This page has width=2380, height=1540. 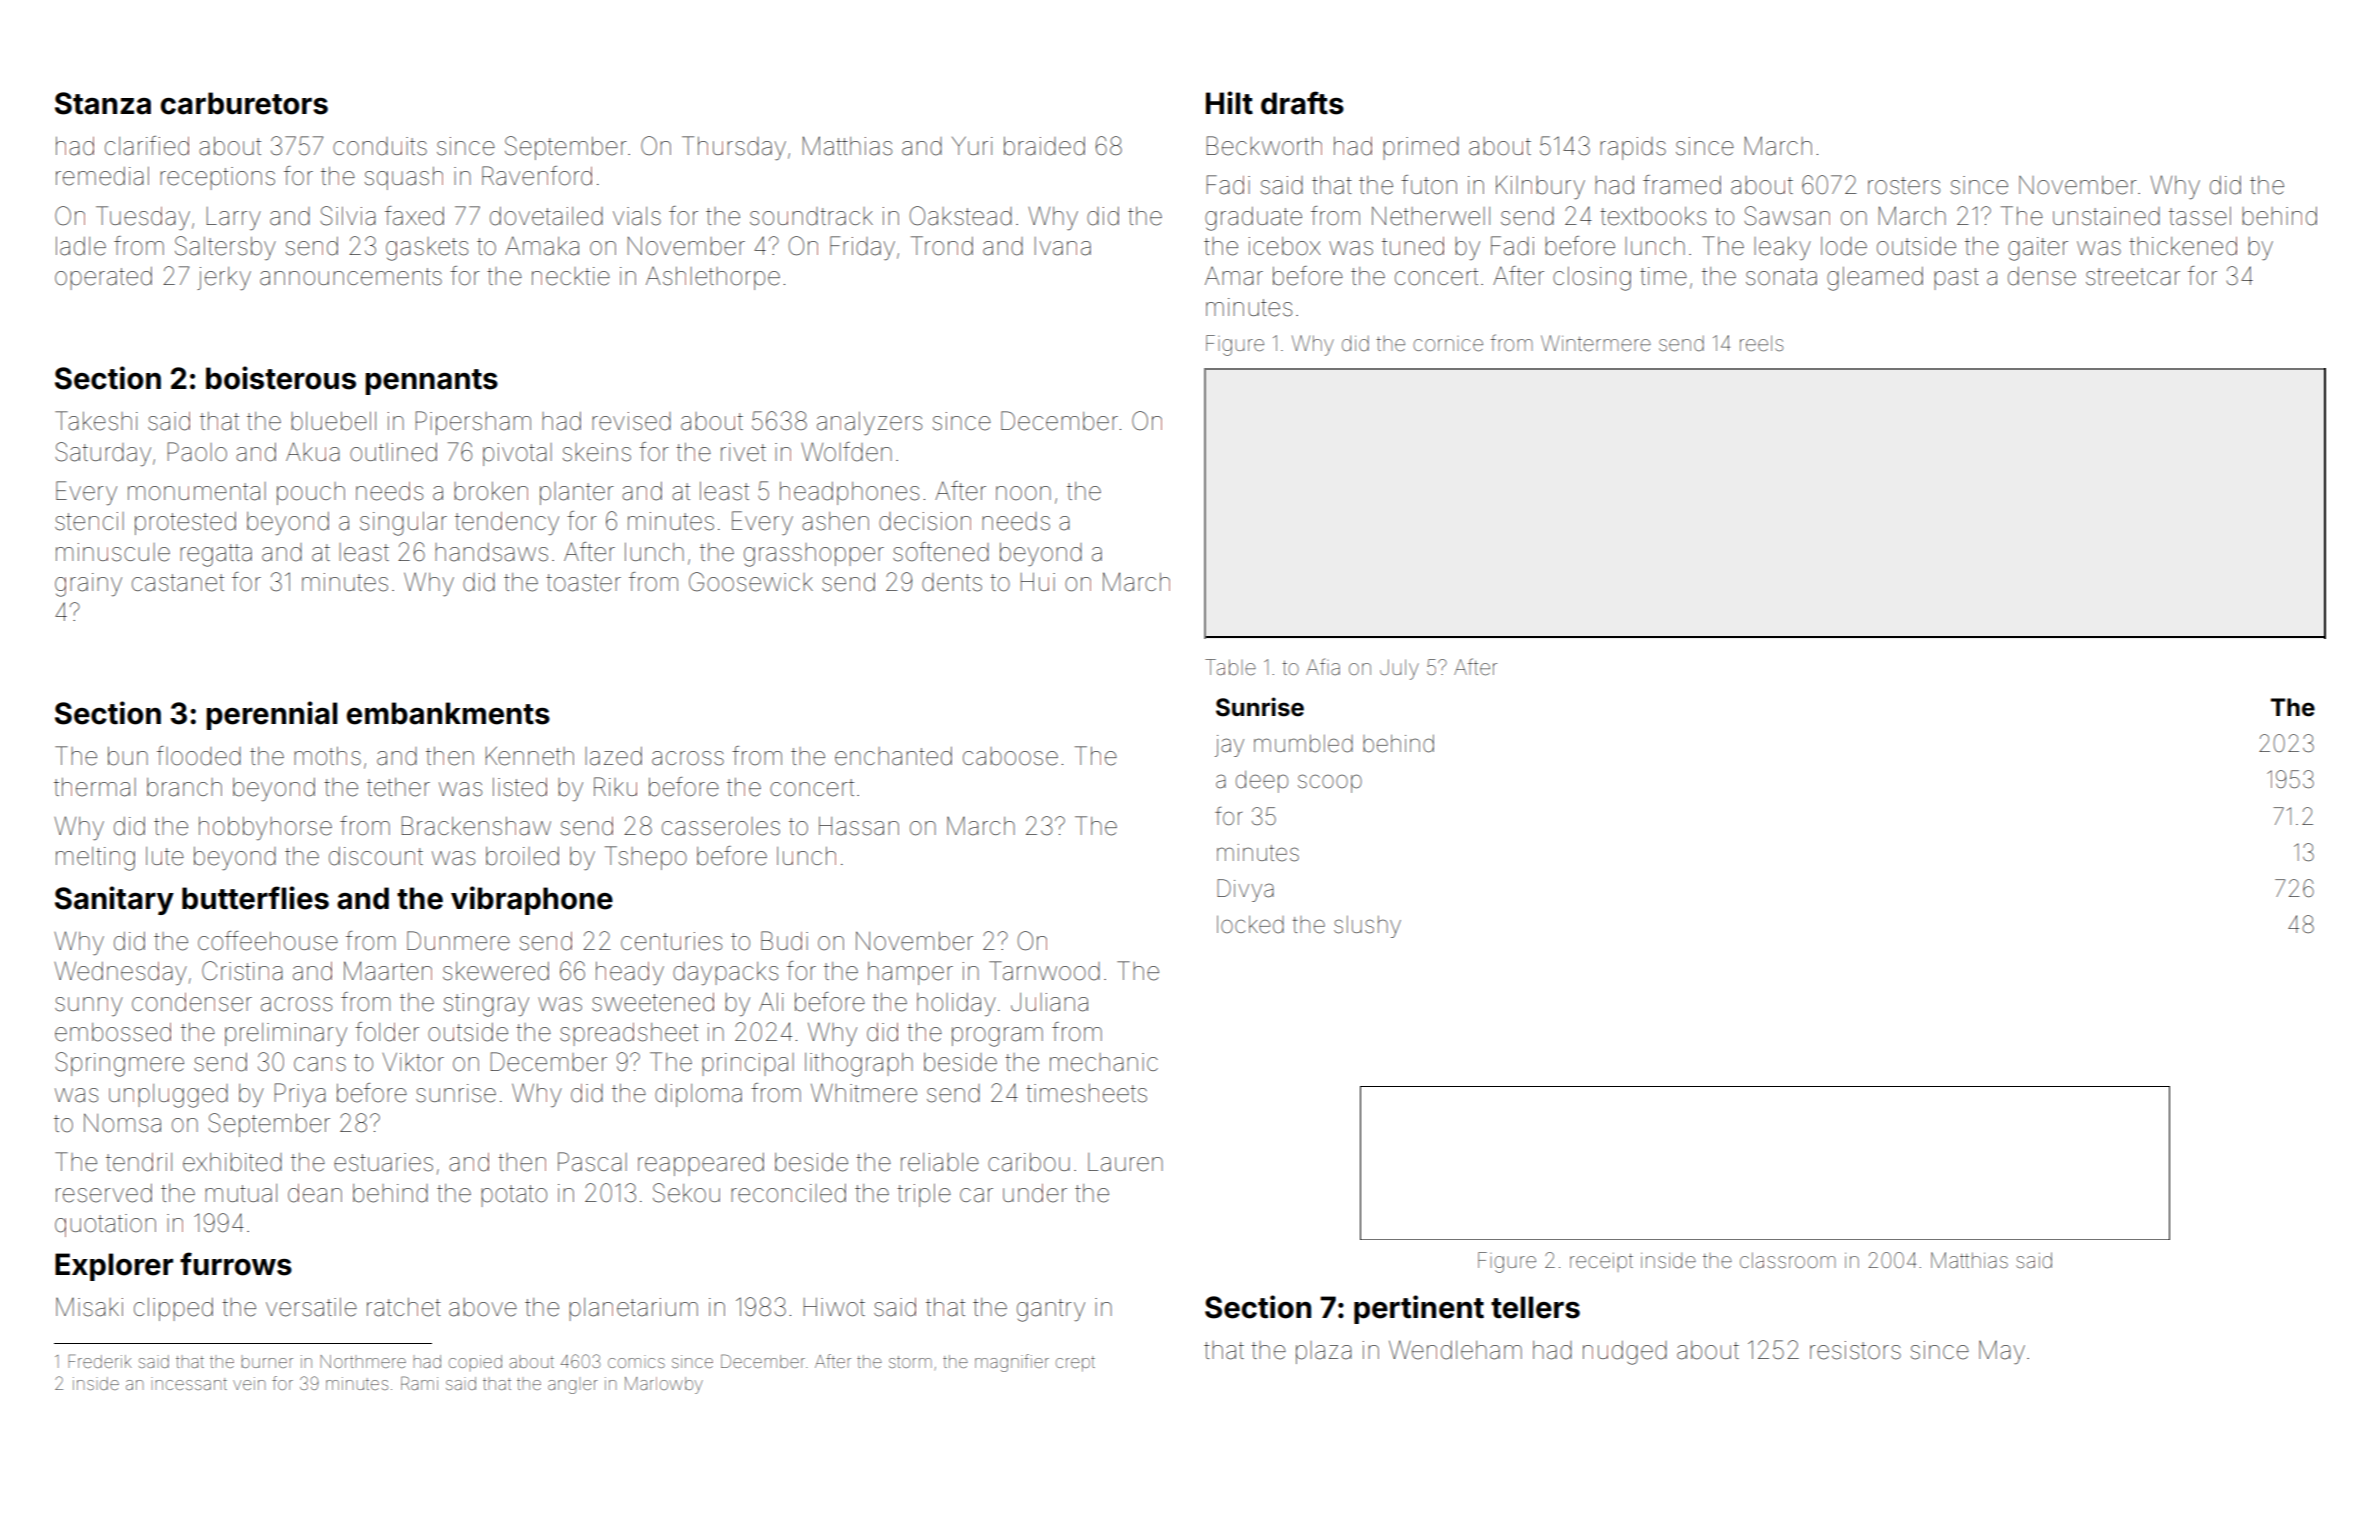 What do you see at coordinates (236, 1264) in the page?
I see `furrows` at bounding box center [236, 1264].
